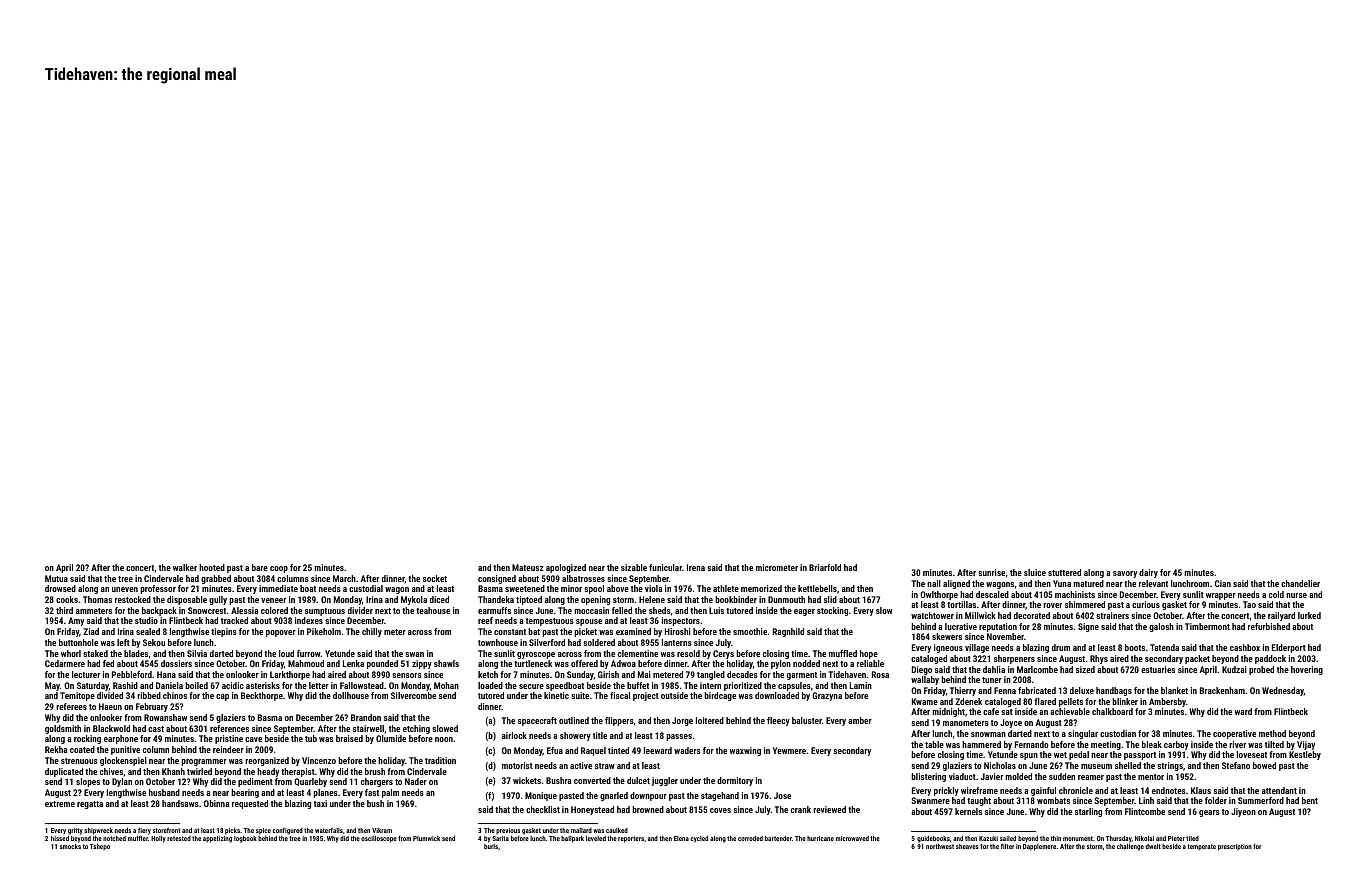 The image size is (1372, 887). What do you see at coordinates (278, 588) in the screenshot?
I see `immediate` at bounding box center [278, 588].
